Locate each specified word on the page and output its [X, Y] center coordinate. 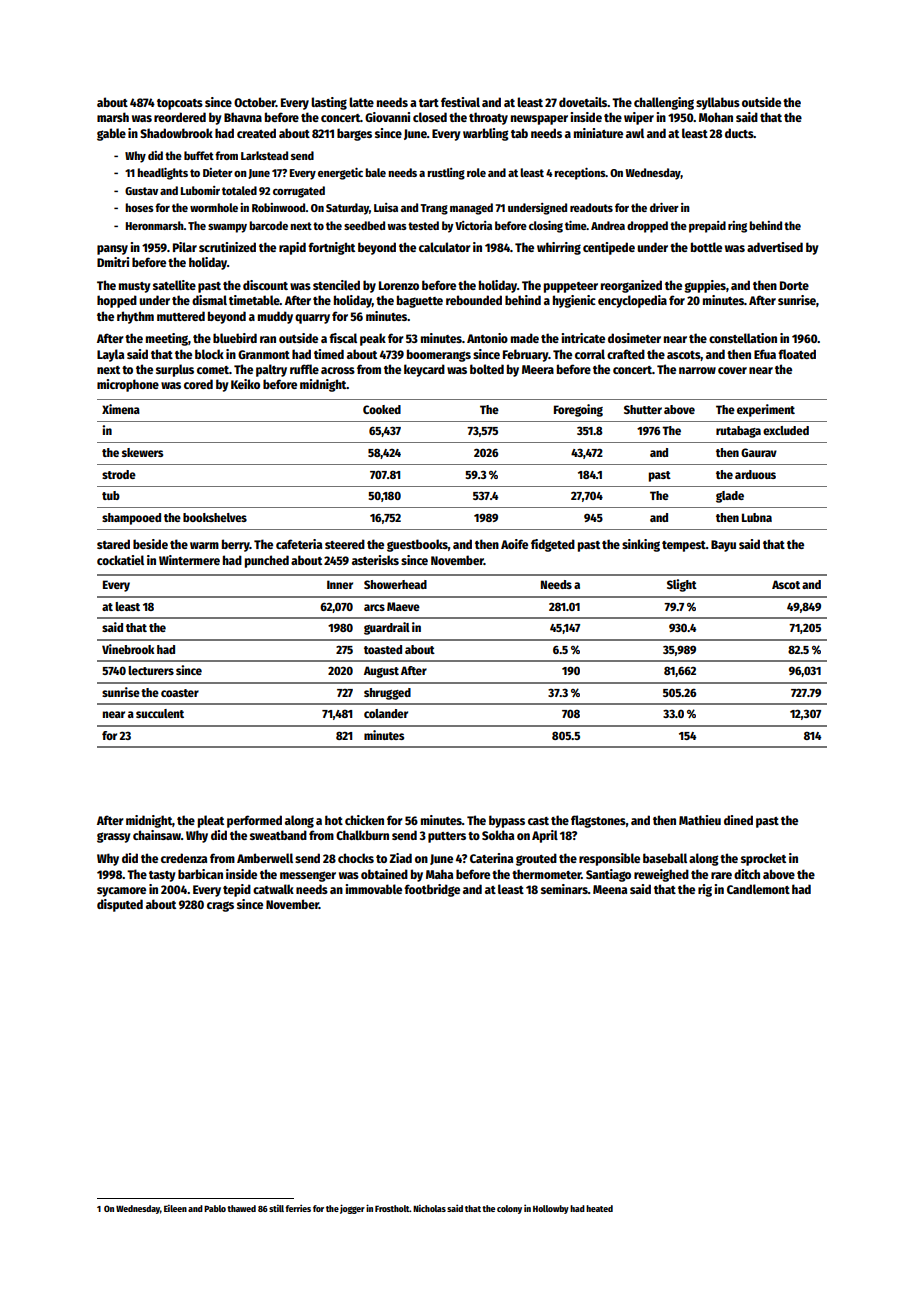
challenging [664, 103]
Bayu [723, 546]
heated [599, 1208]
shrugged [387, 694]
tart [429, 103]
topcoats [180, 104]
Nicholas [429, 1208]
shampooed [131, 519]
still [276, 1208]
